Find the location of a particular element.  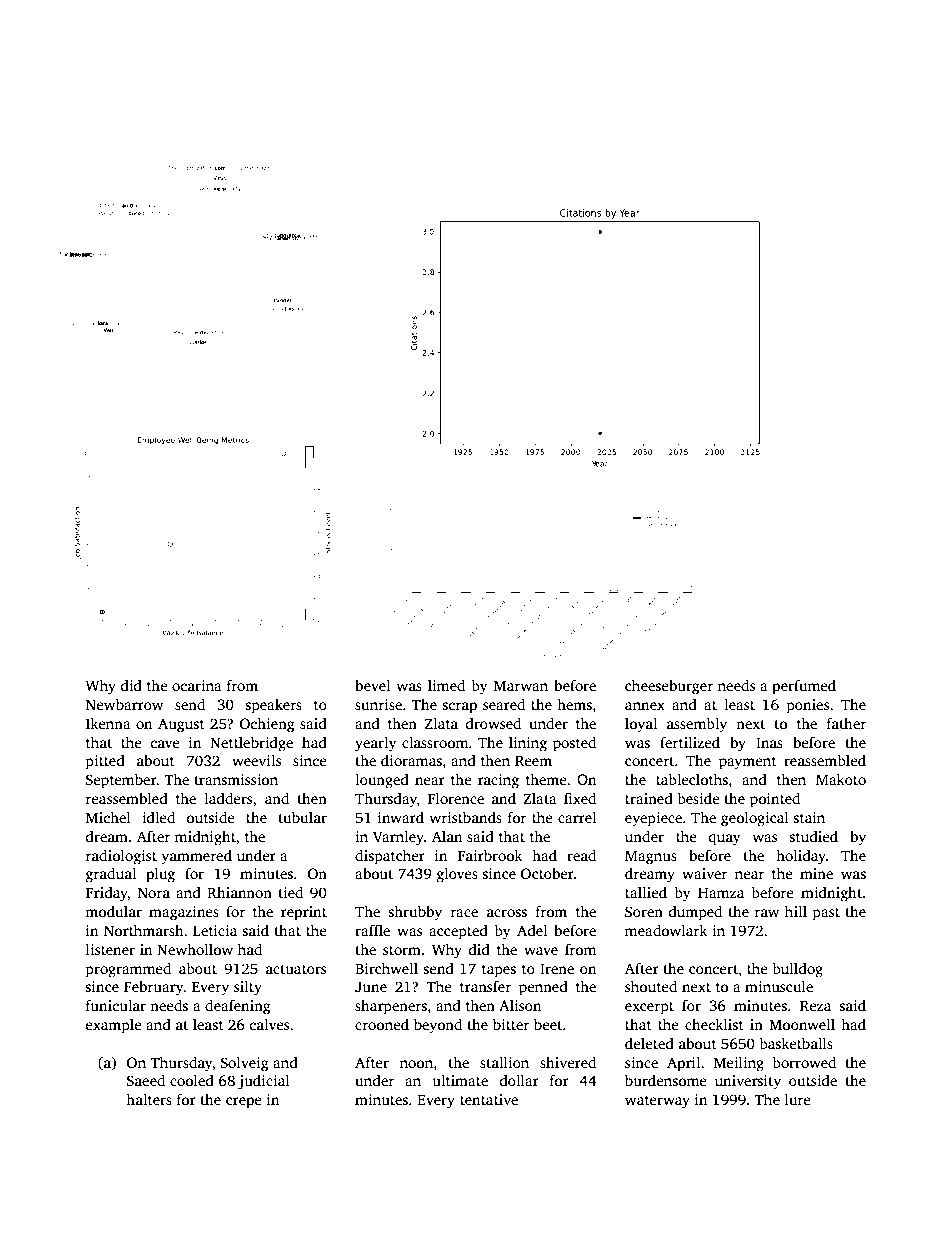

Alison is located at coordinates (520, 1005).
